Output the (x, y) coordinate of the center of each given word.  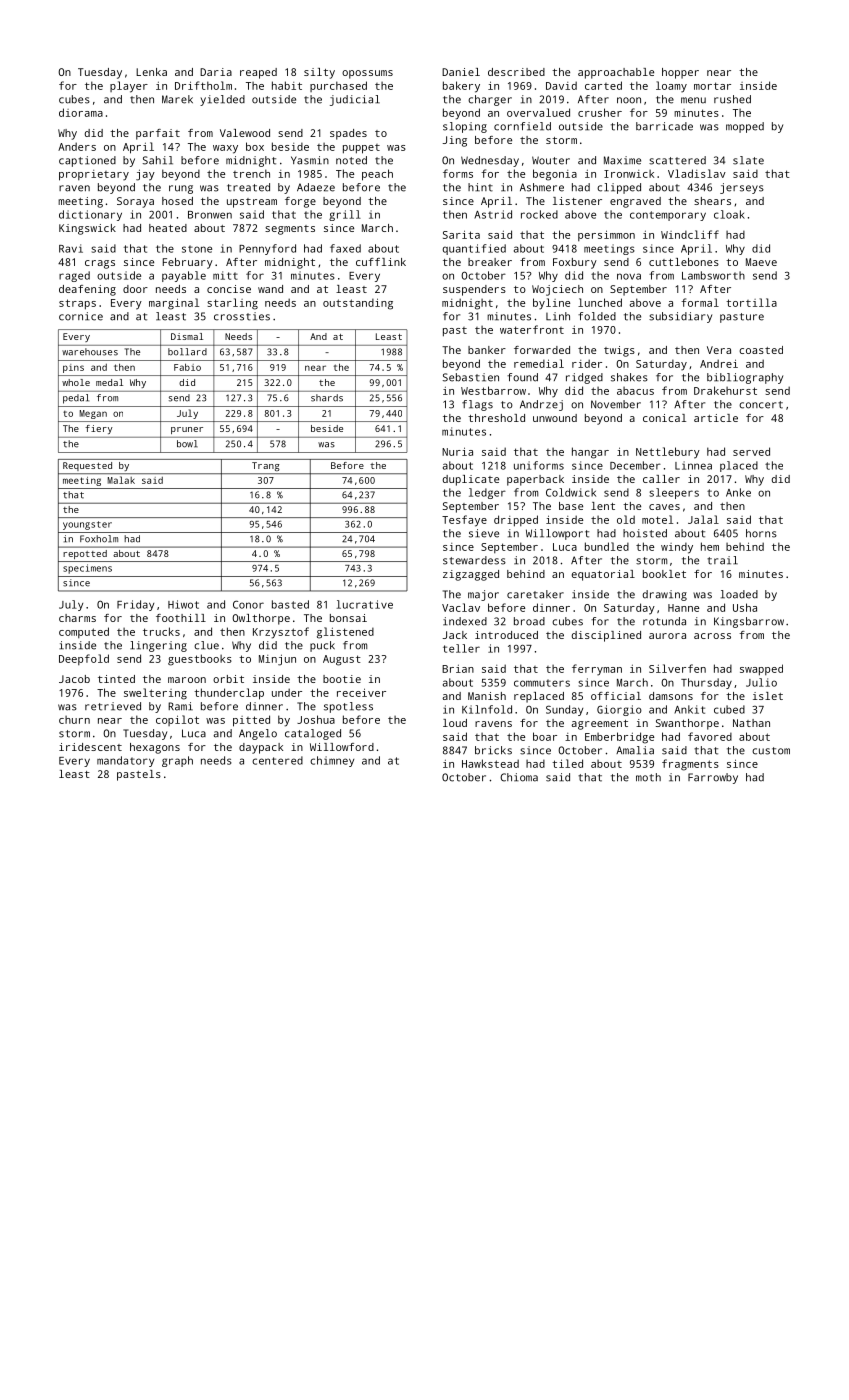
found (522, 377)
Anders (77, 146)
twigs (619, 351)
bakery (461, 87)
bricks (493, 750)
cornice (81, 316)
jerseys (742, 188)
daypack (261, 748)
